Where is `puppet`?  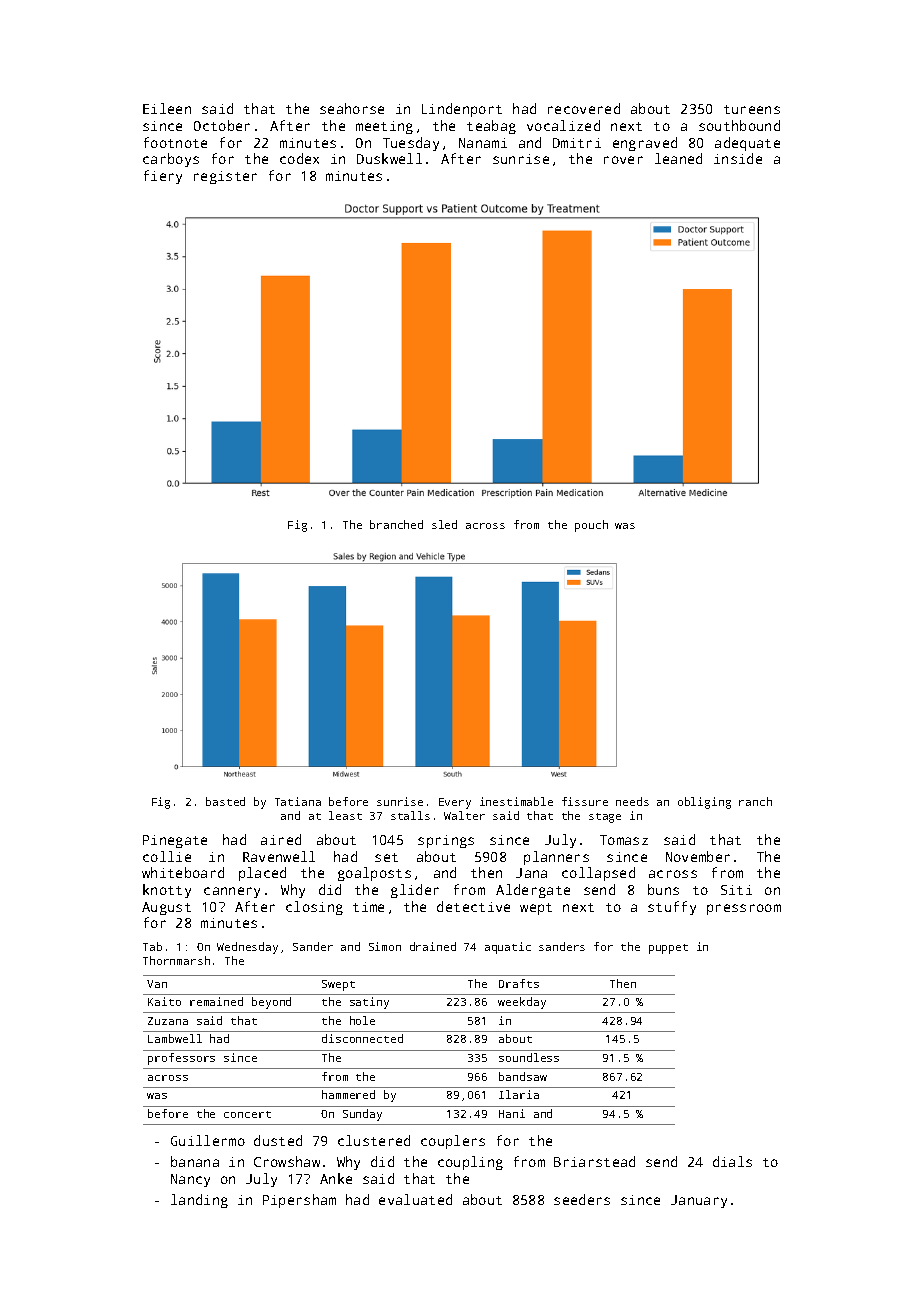
puppet is located at coordinates (668, 949).
